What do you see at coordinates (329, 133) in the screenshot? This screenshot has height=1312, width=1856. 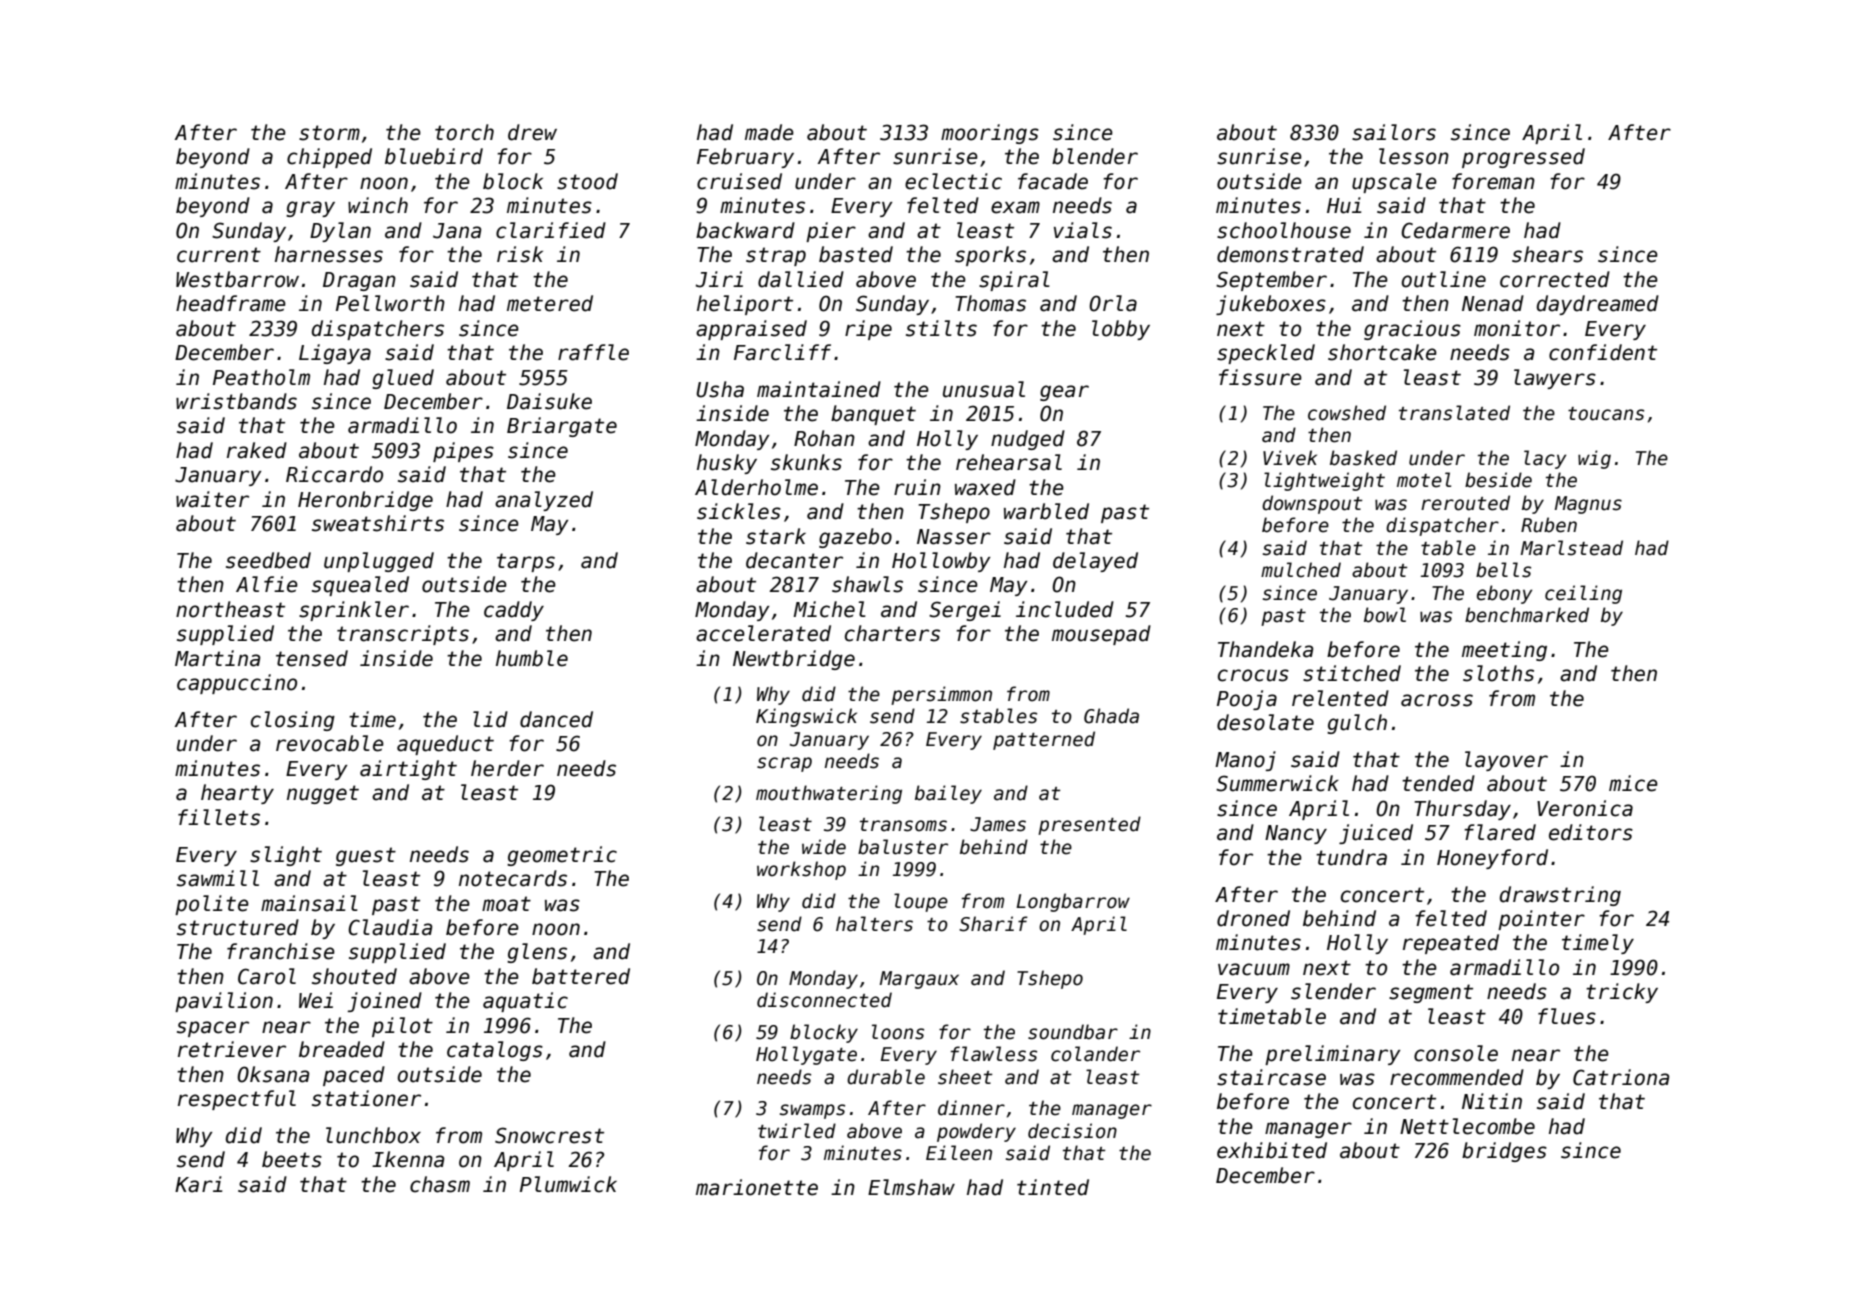 I see `storm` at bounding box center [329, 133].
